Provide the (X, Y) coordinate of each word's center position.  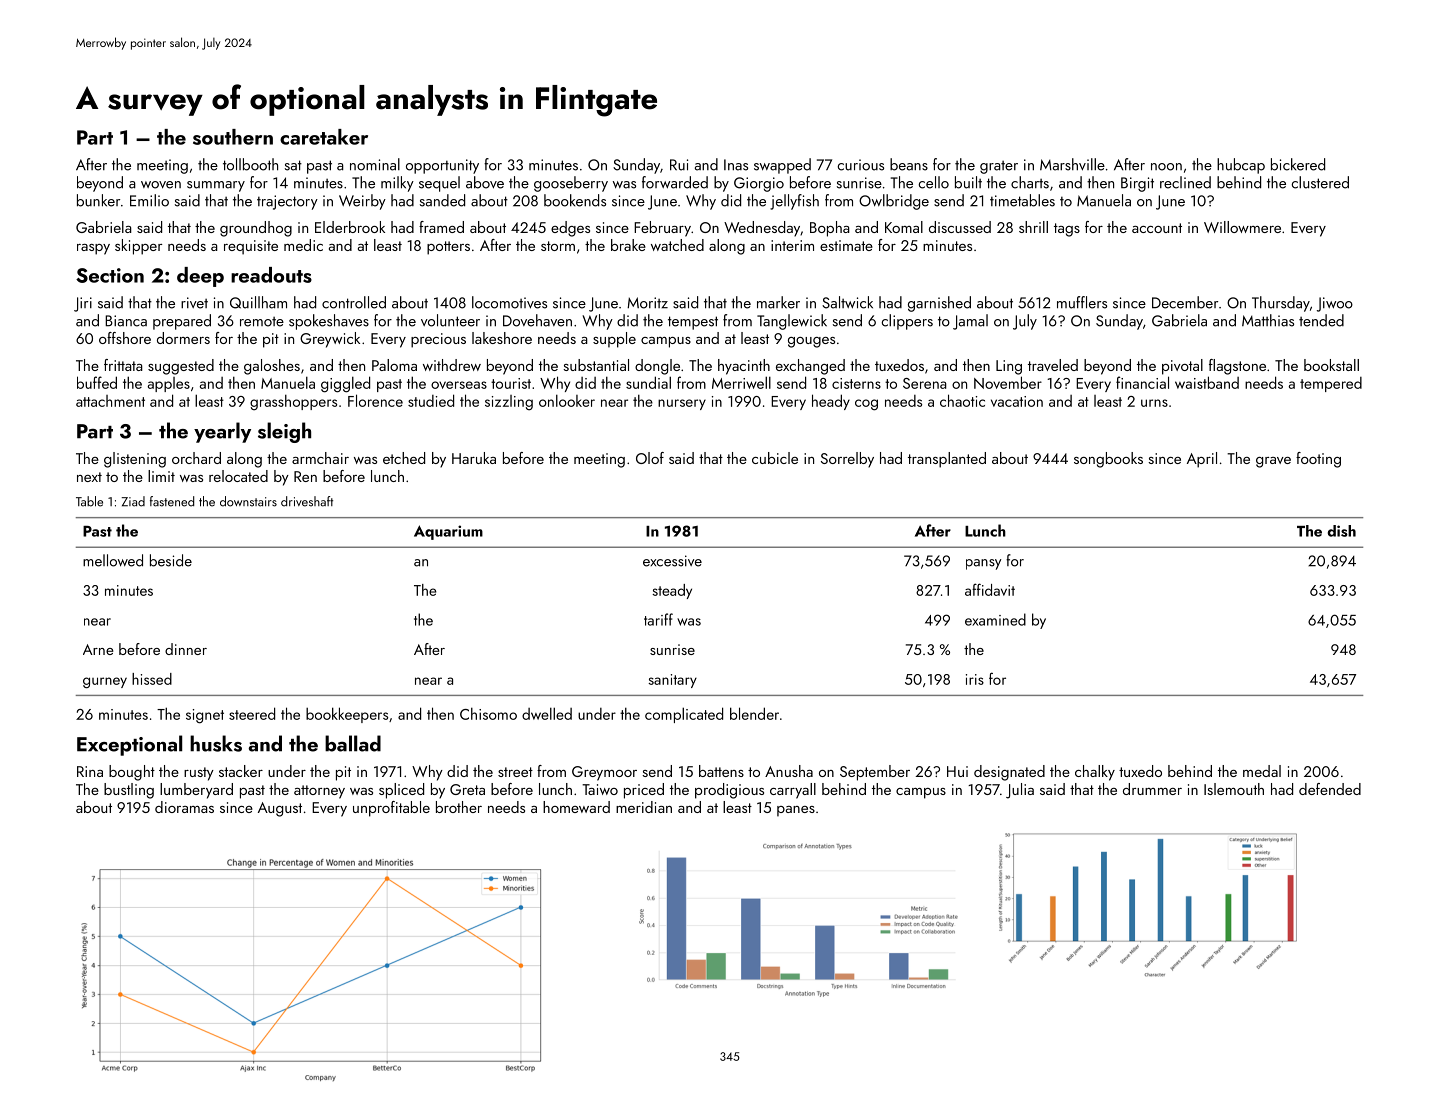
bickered (1298, 164)
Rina (90, 771)
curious (861, 165)
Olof (650, 458)
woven (161, 185)
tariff (658, 619)
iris (975, 679)
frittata (123, 365)
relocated (238, 476)
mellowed (113, 560)
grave (1273, 462)
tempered (1331, 384)
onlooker (567, 400)
